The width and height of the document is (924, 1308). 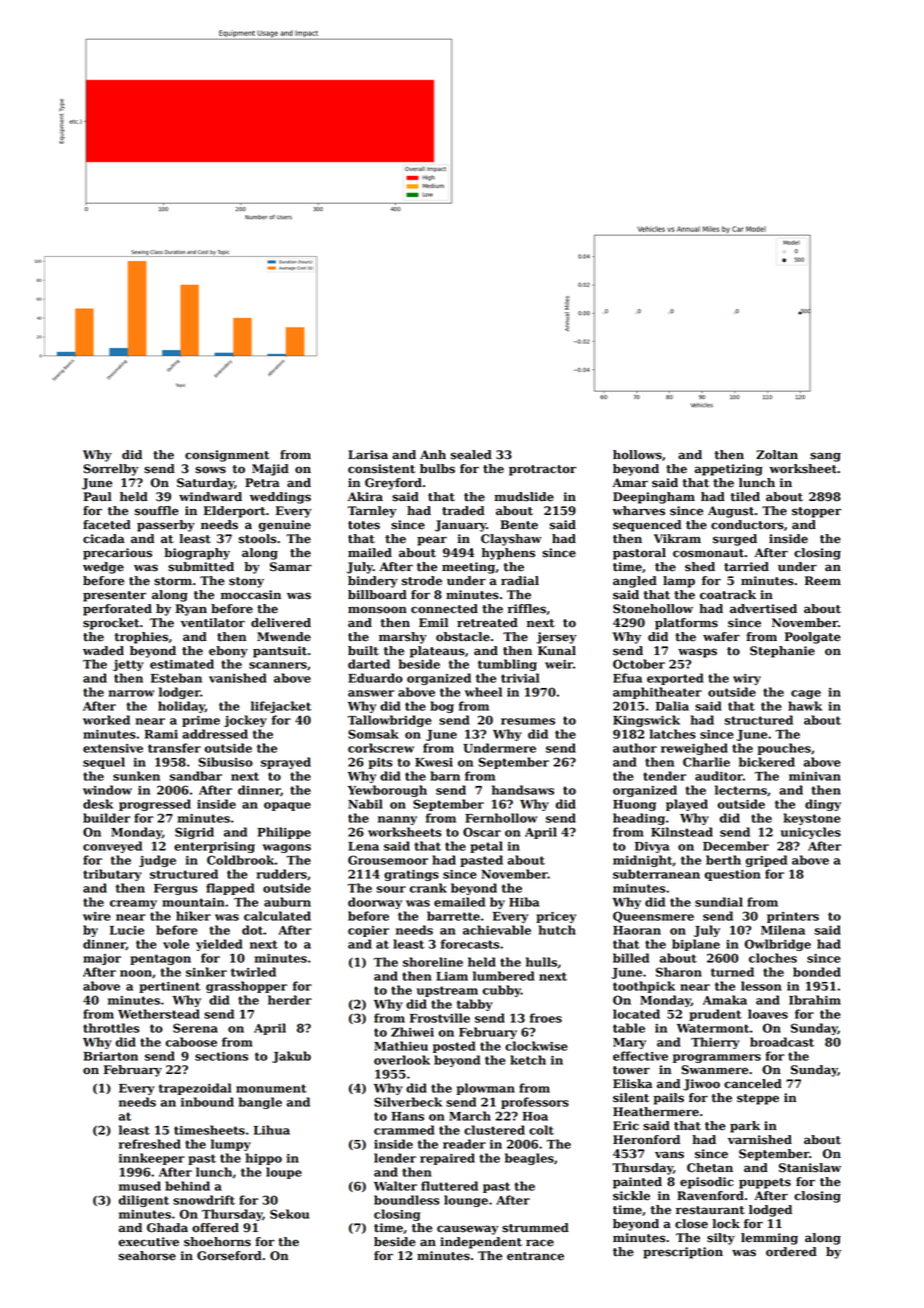 I want to click on Stanislaw, so click(x=810, y=1168).
